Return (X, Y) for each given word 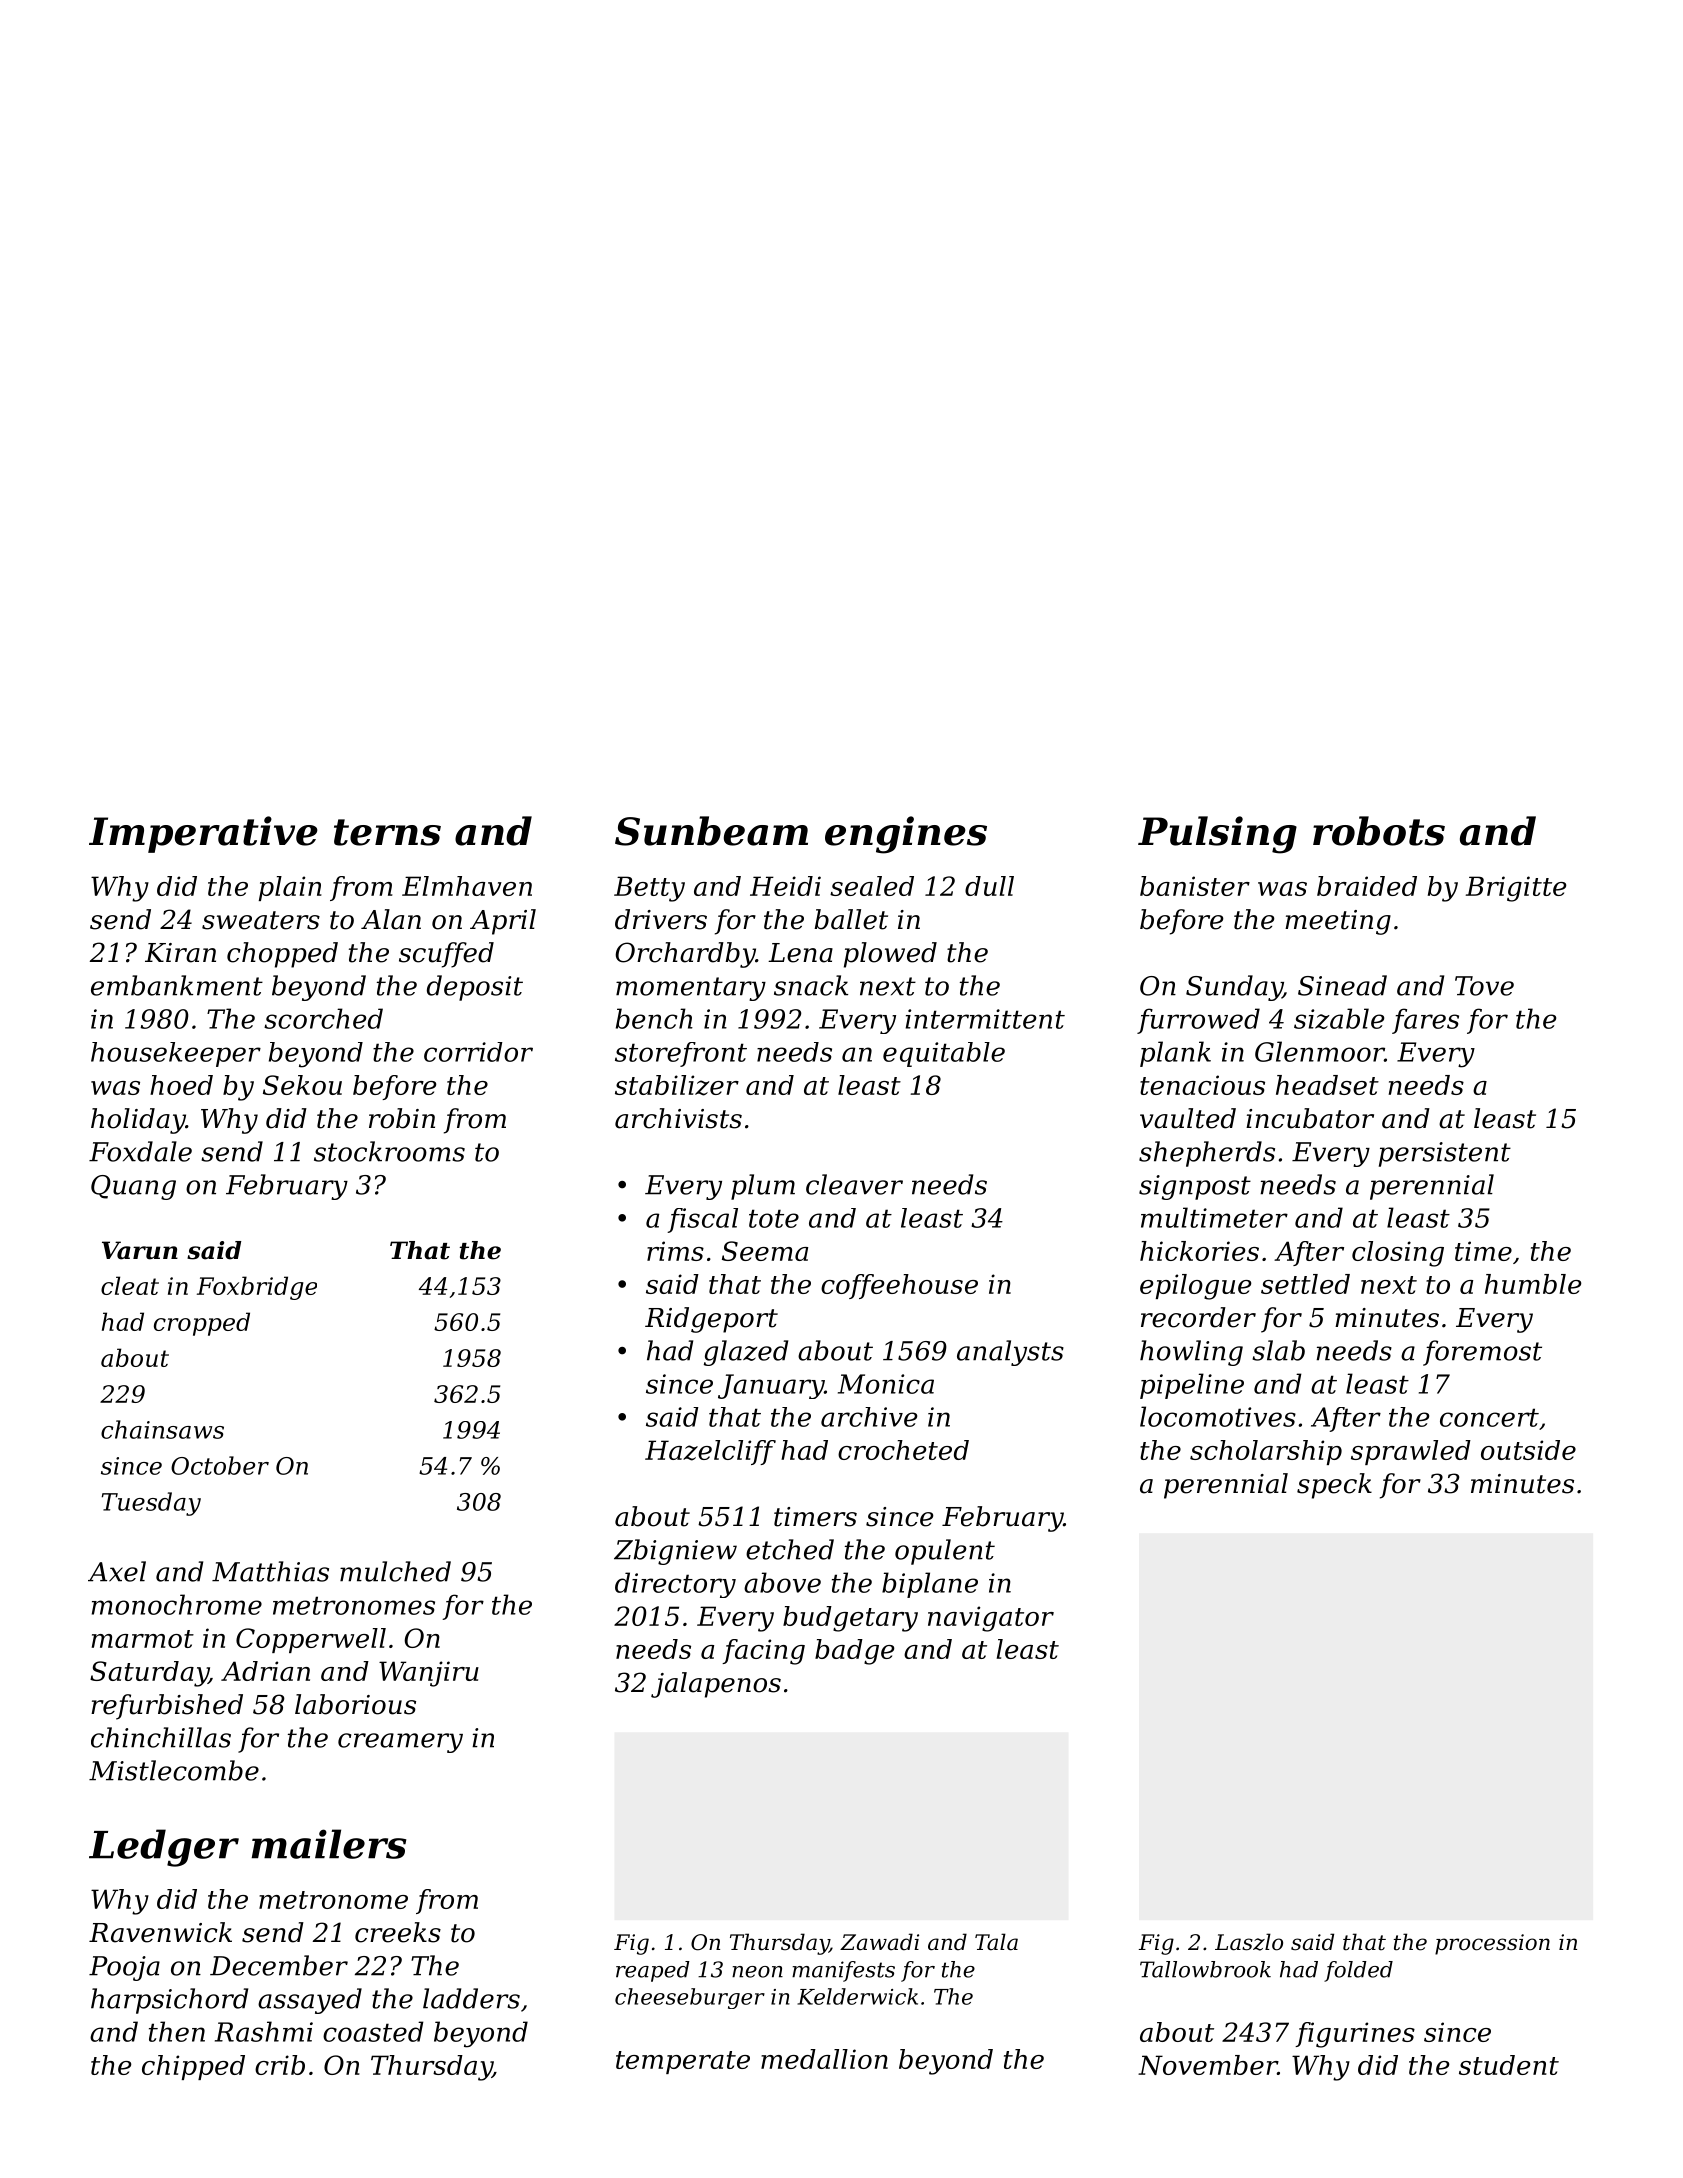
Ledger (164, 1848)
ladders (471, 1998)
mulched (395, 1571)
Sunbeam (711, 831)
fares (1425, 1021)
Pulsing (1217, 835)
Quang (133, 1187)
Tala (996, 1942)
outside (1528, 1450)
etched (790, 1549)
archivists (678, 1118)
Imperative (203, 834)
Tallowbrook (1205, 1969)
